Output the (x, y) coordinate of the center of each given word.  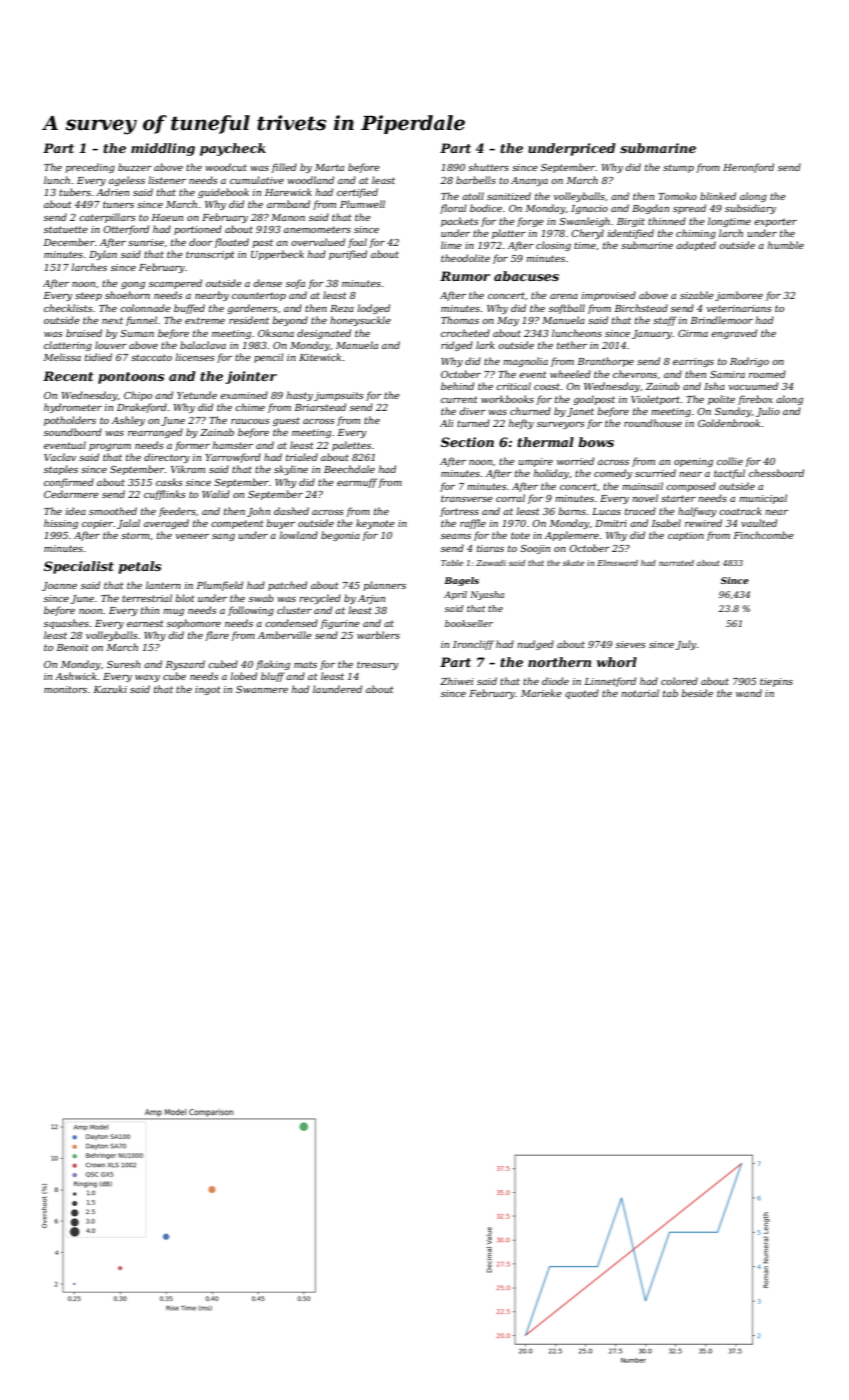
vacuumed (753, 386)
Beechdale (349, 469)
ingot (208, 690)
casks (169, 482)
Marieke (541, 693)
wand (749, 693)
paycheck (233, 149)
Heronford (748, 168)
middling (163, 149)
